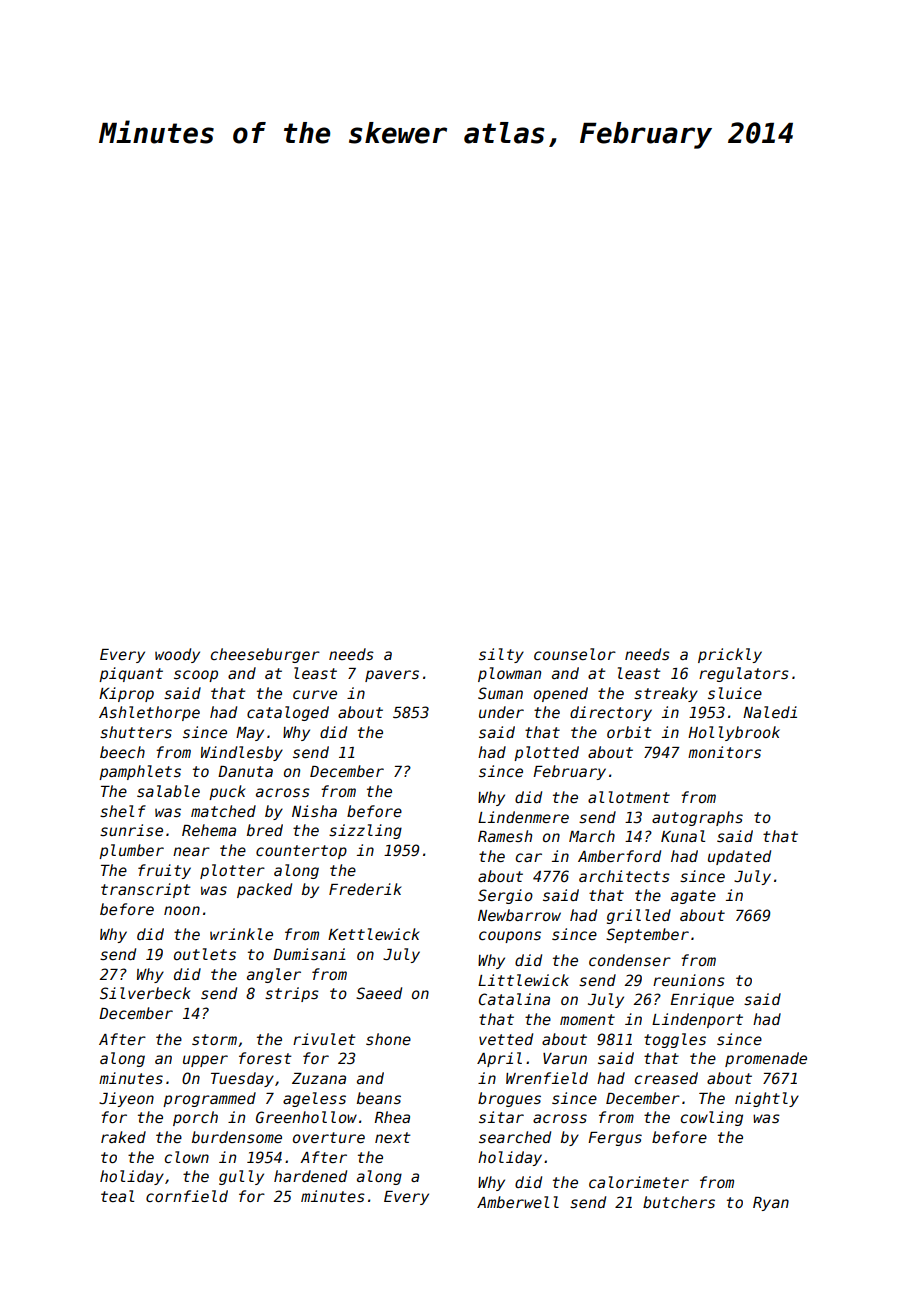  Describe the element at coordinates (214, 1039) in the screenshot. I see `storm` at that location.
